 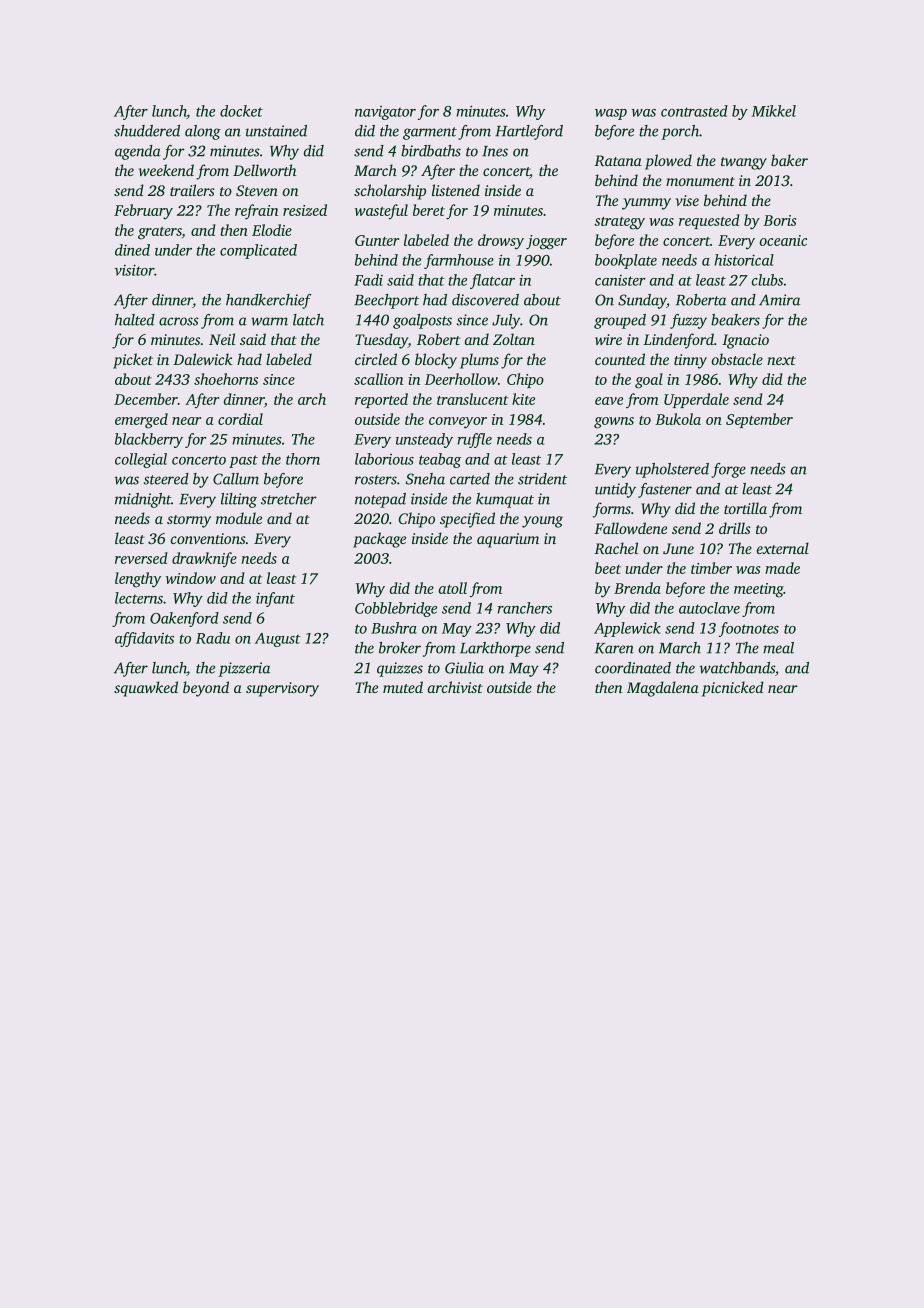 I want to click on along, so click(x=203, y=132).
